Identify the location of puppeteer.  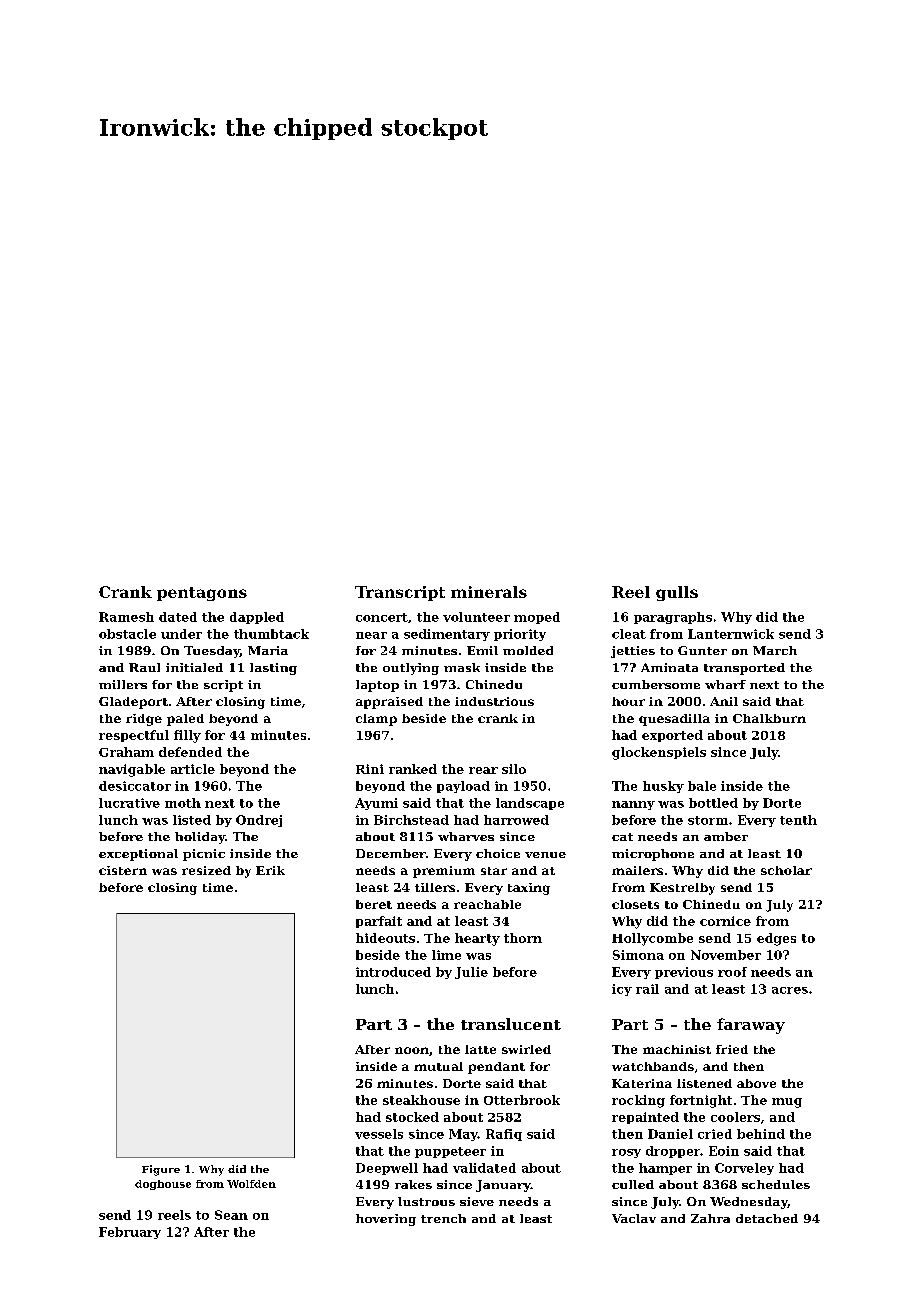
(450, 1152).
